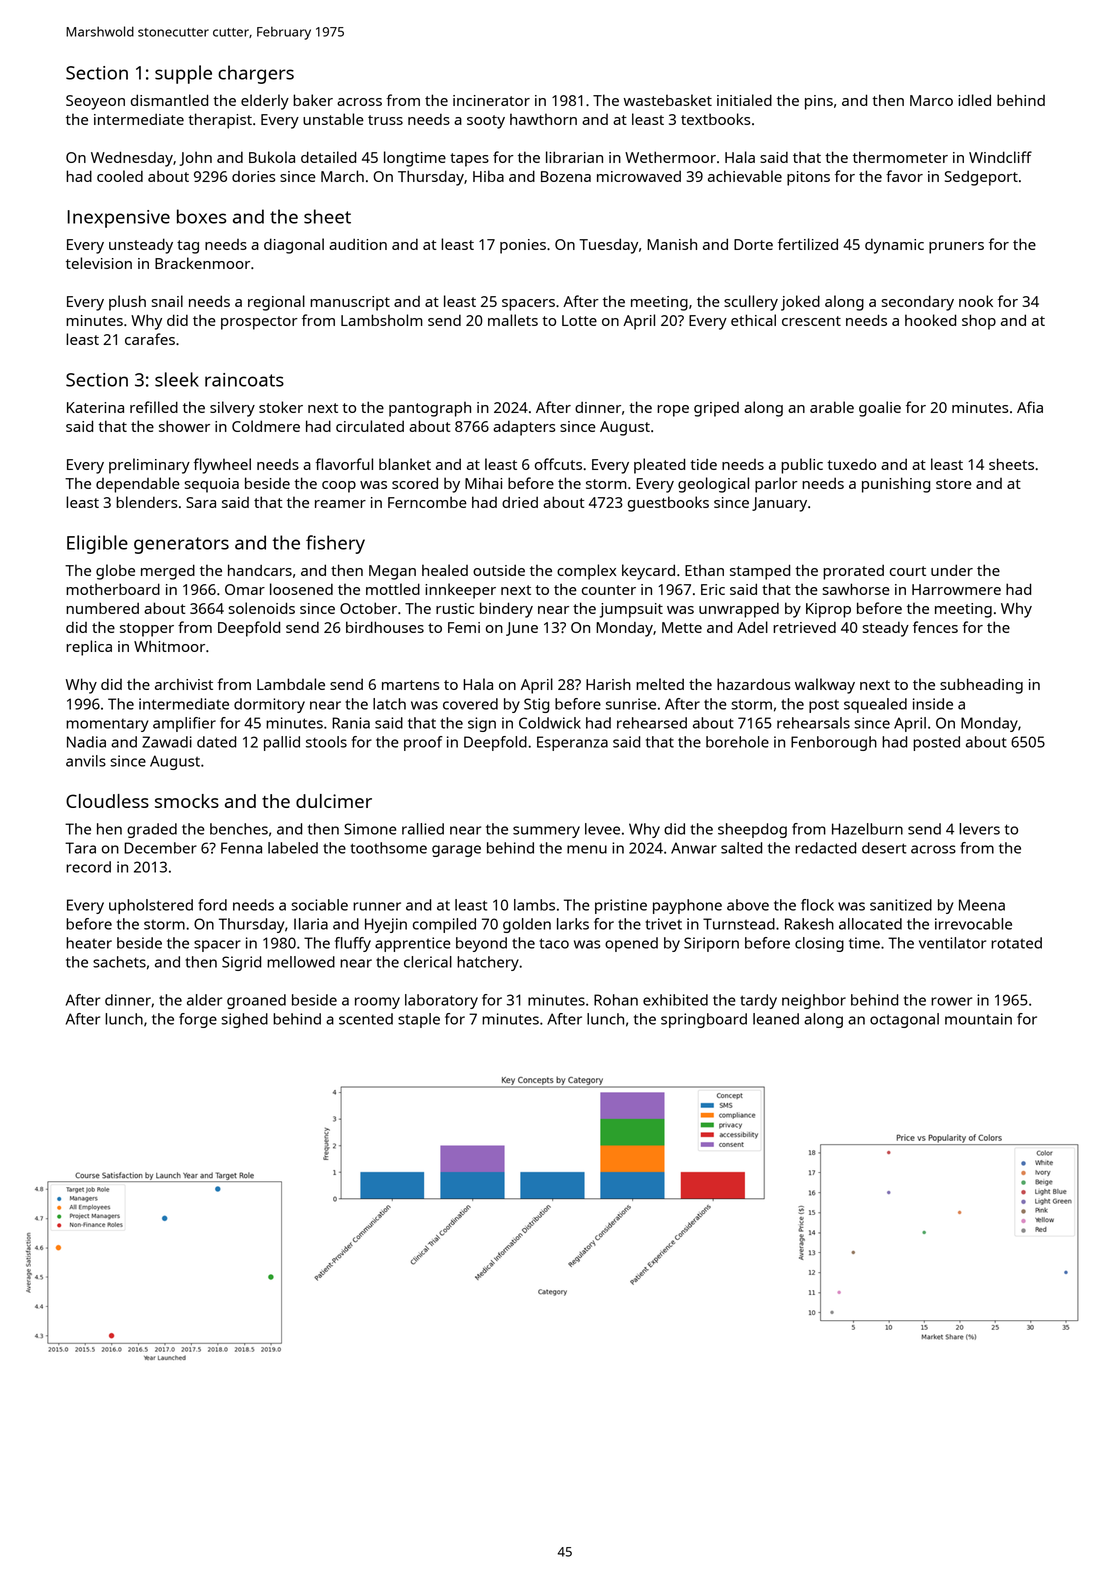 The height and width of the image is (1584, 1115). I want to click on secondary, so click(918, 303).
